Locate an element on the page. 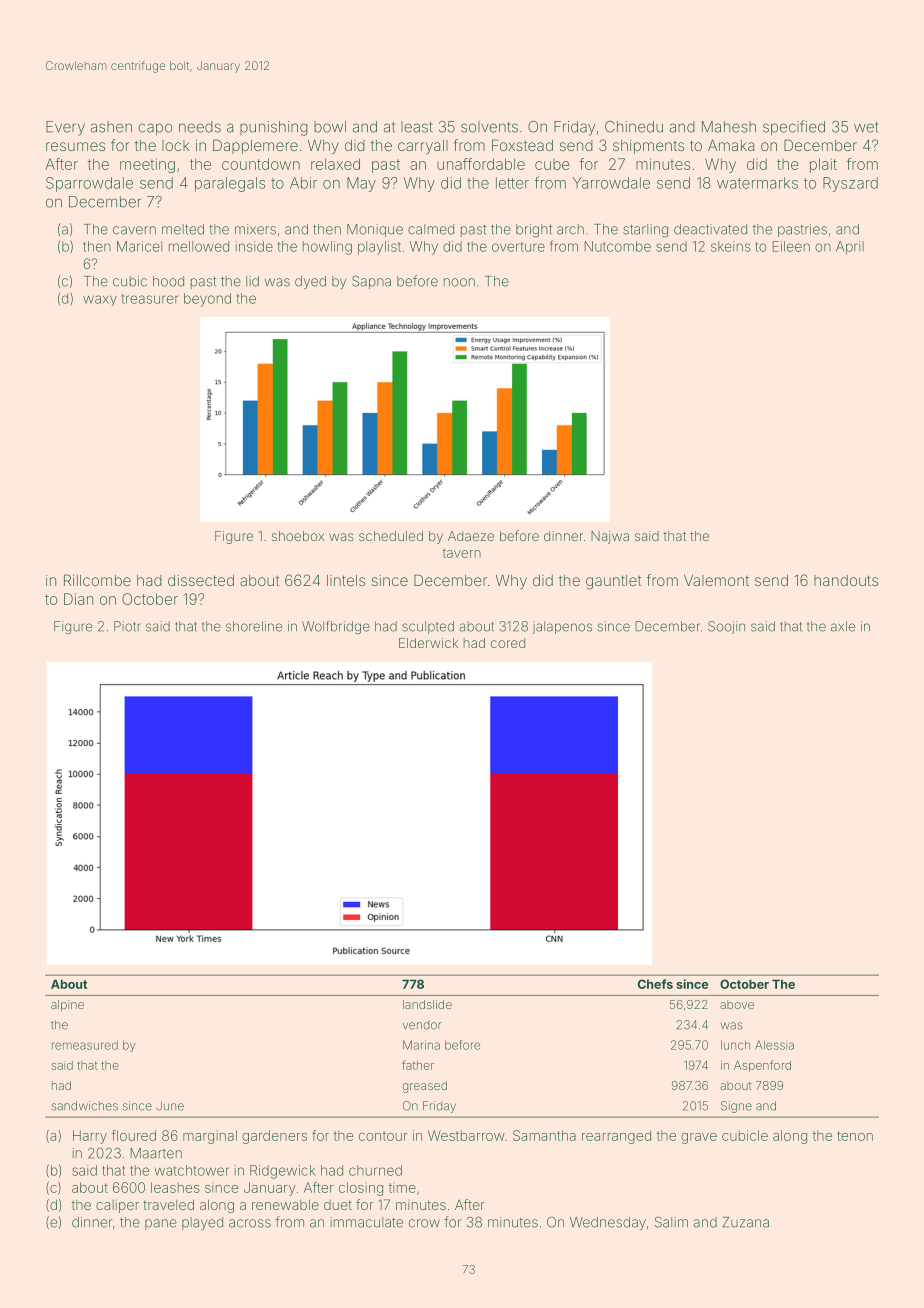 This document has width=924, height=1308. solvents is located at coordinates (489, 127).
